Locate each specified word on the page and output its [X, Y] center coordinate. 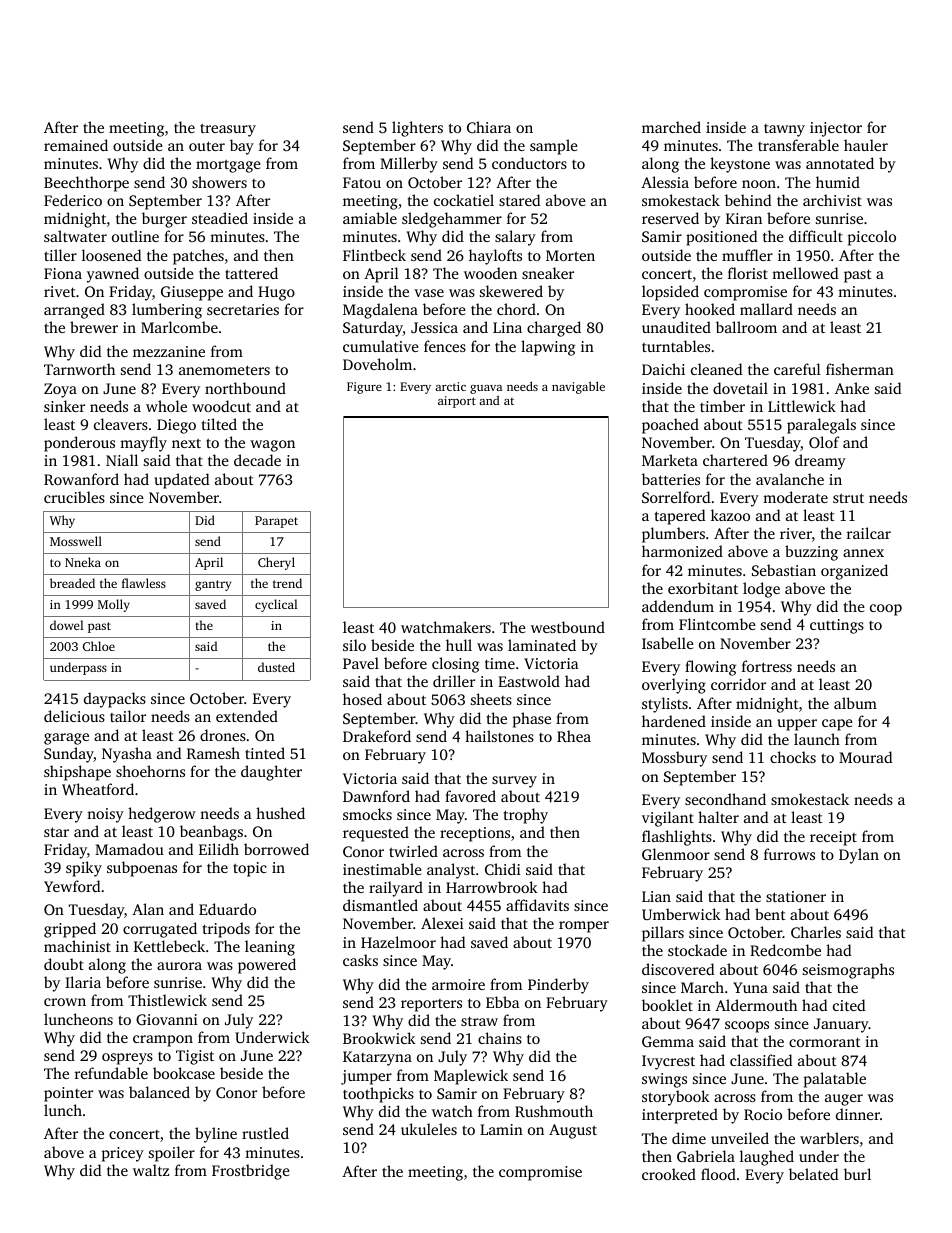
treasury [228, 130]
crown [65, 1002]
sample [554, 147]
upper [797, 725]
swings [664, 1080]
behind [748, 200]
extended [247, 716]
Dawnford [376, 796]
